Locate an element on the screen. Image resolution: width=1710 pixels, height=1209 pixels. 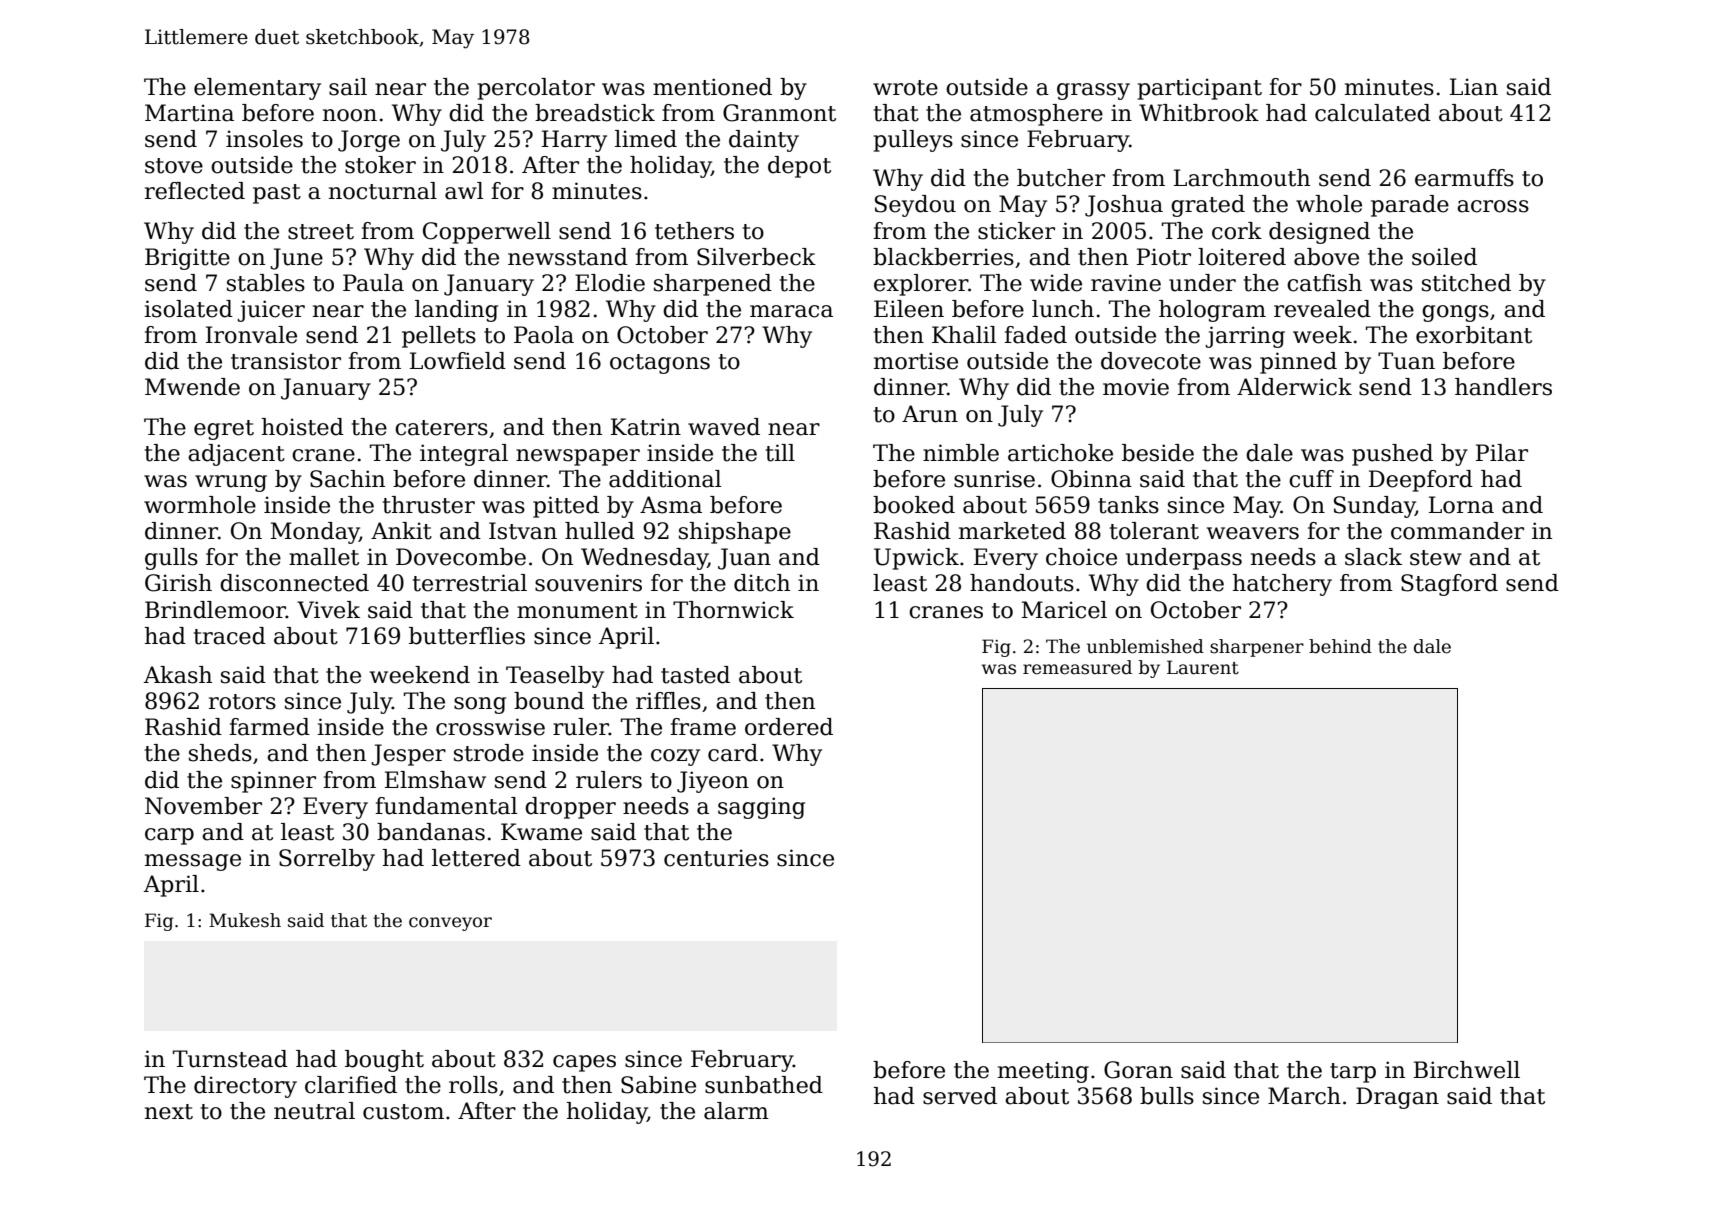
limed is located at coordinates (646, 139).
